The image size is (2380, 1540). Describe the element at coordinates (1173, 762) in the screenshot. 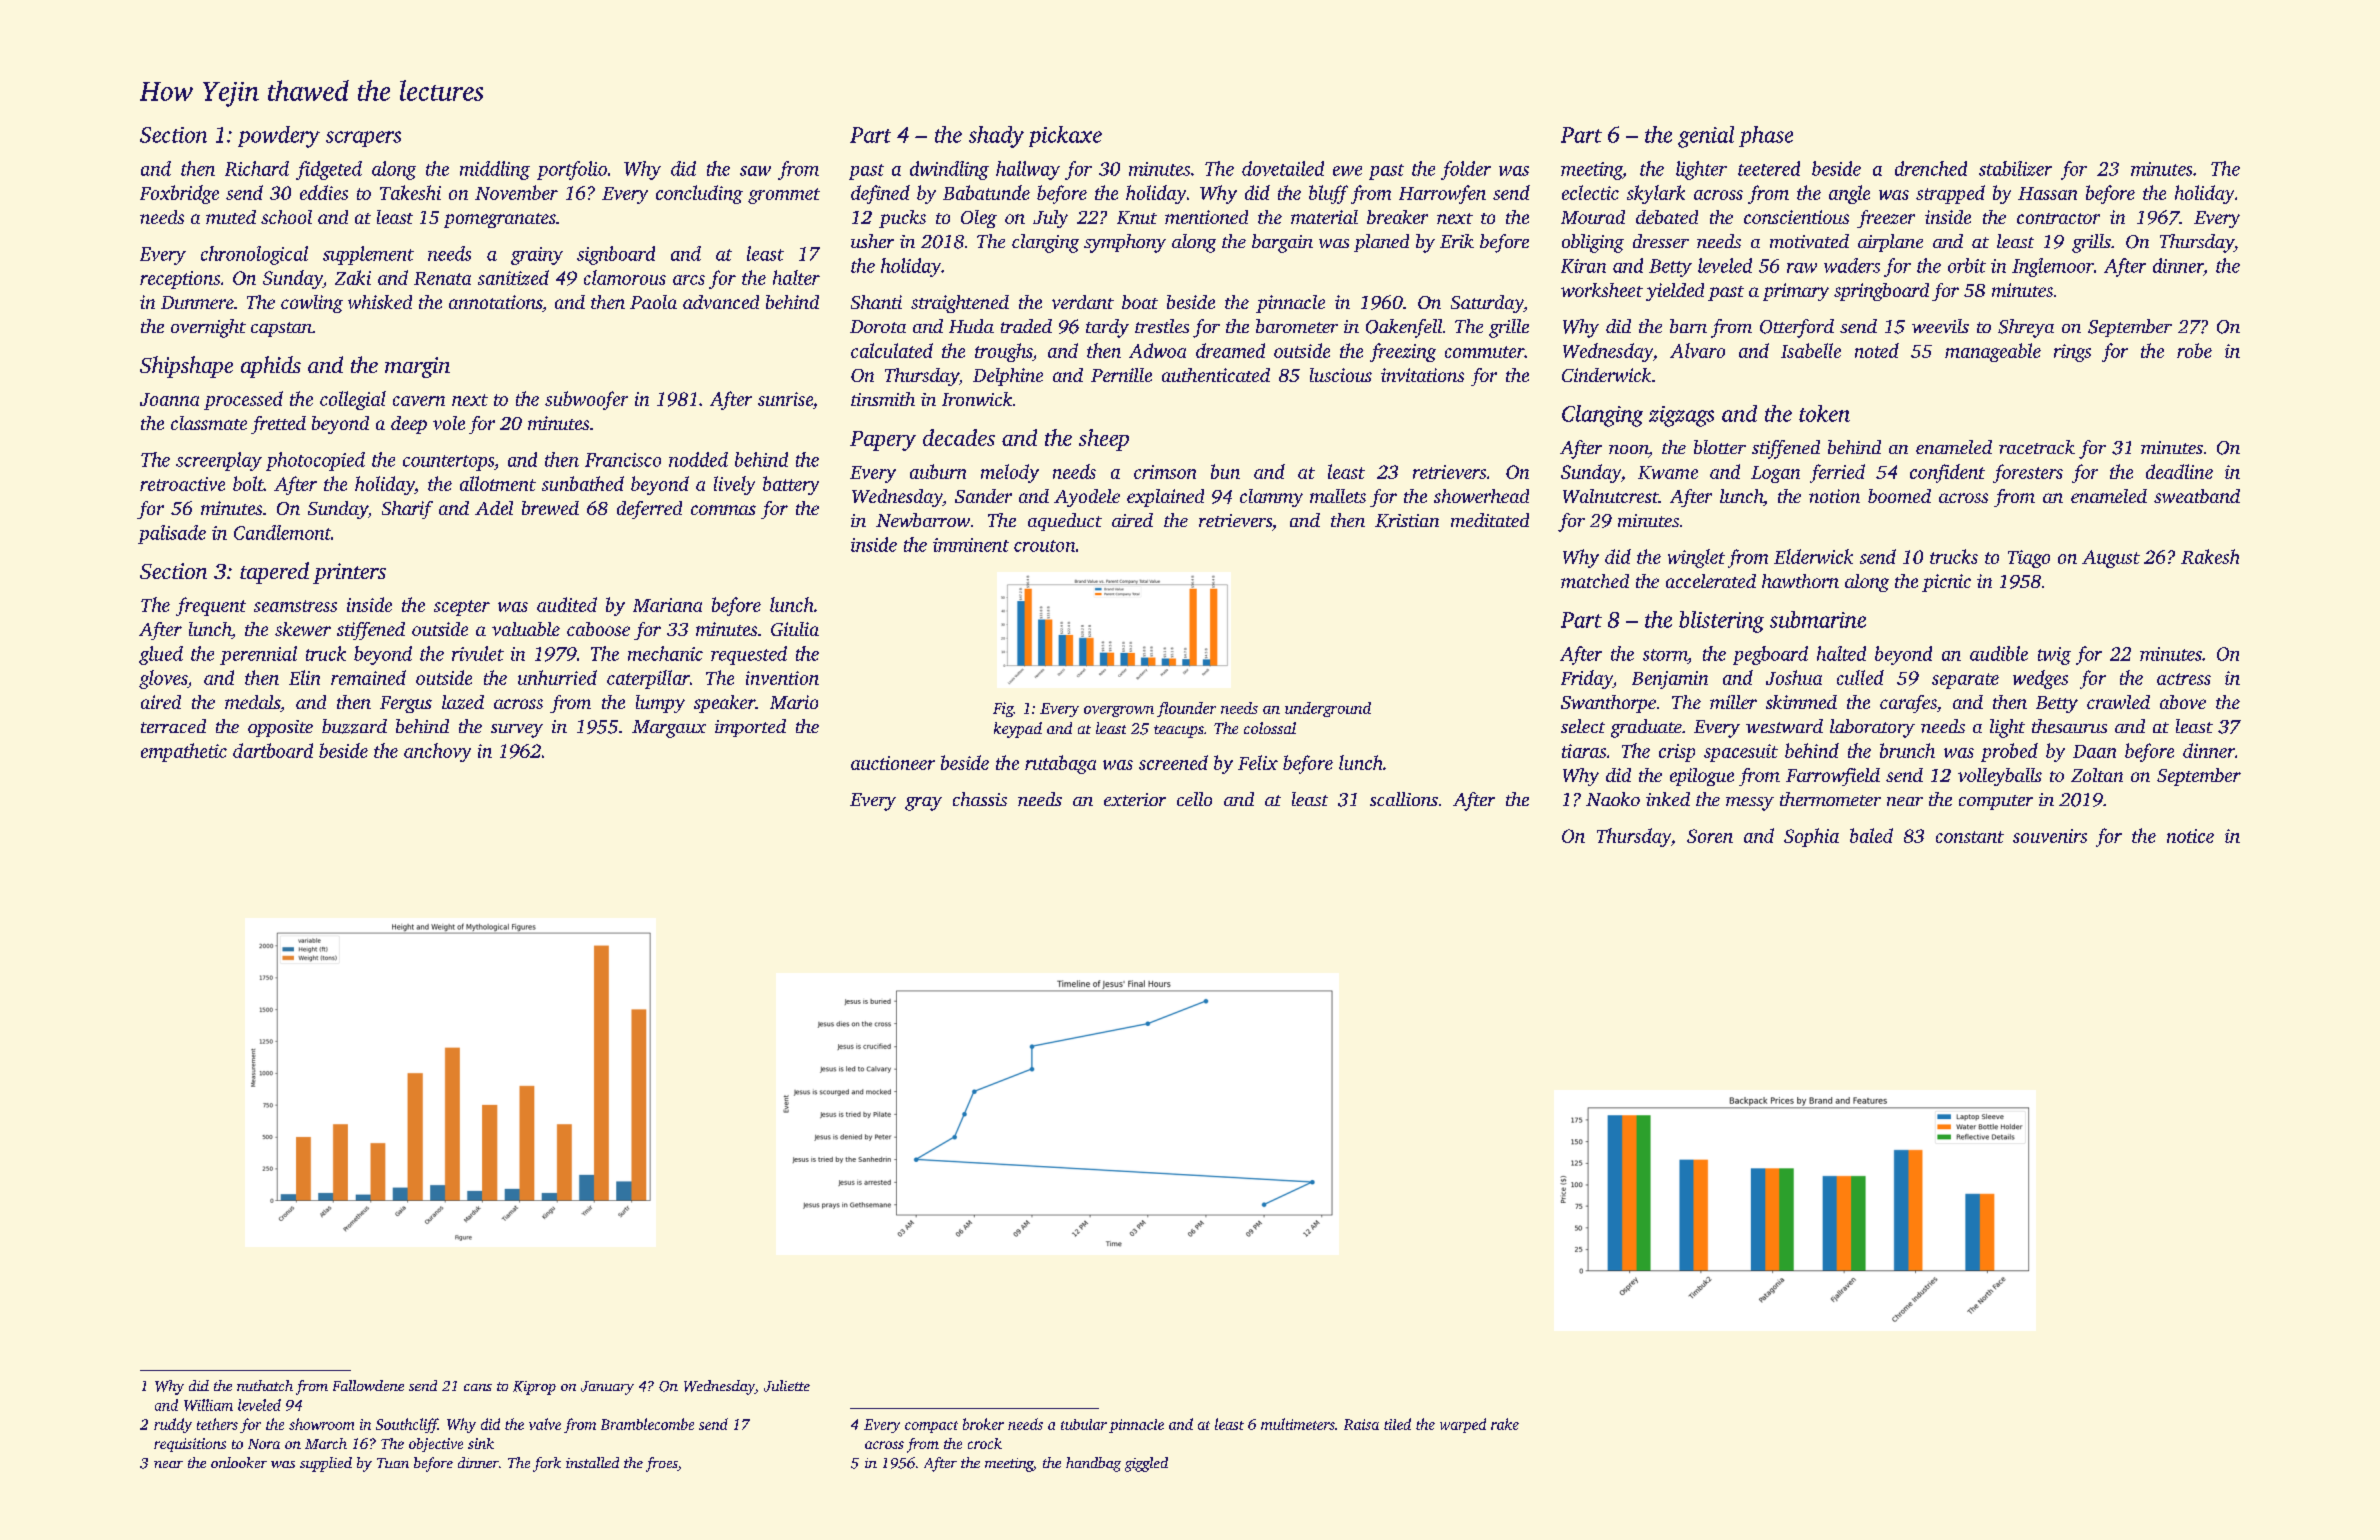

I see `screened` at that location.
